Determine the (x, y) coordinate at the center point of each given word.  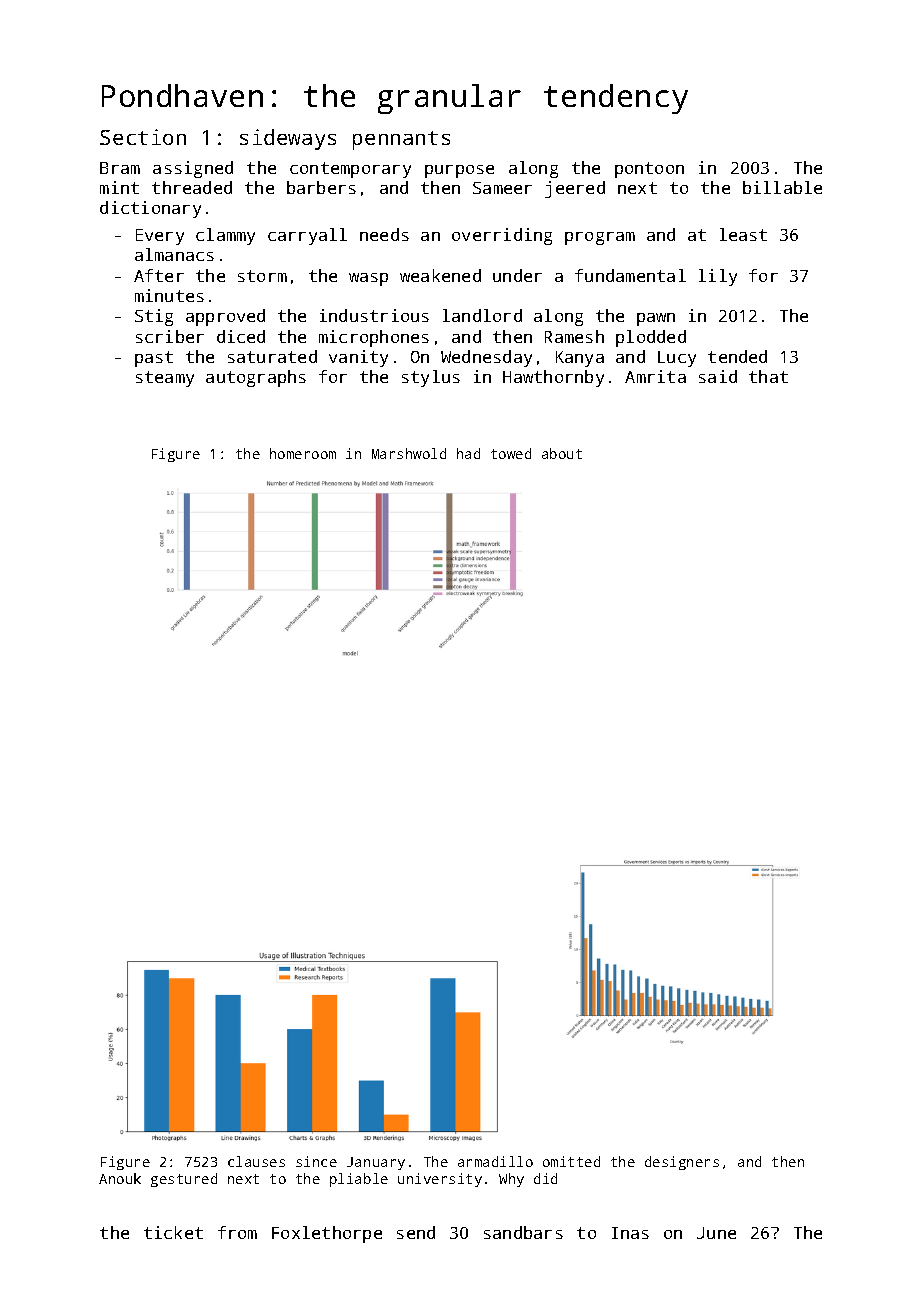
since (316, 1161)
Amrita (655, 376)
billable (782, 187)
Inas (630, 1233)
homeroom (303, 453)
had (468, 453)
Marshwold (409, 453)
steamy (165, 379)
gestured (184, 1180)
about (562, 453)
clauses (256, 1161)
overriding (502, 236)
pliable (359, 1180)
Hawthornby (553, 378)
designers (682, 1163)
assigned (193, 169)
